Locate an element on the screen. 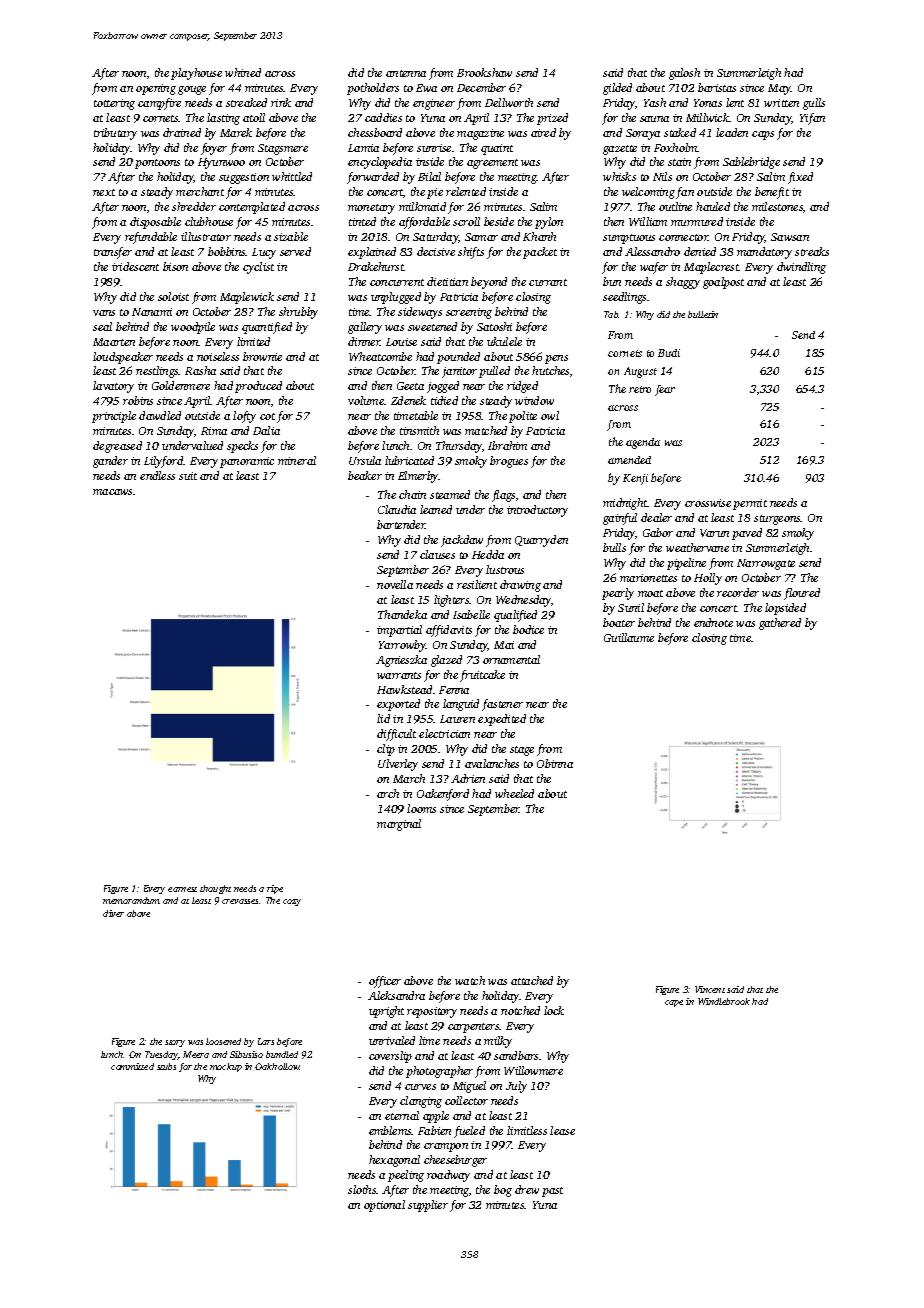 The height and width of the screenshot is (1308, 924). stubs is located at coordinates (166, 1066).
